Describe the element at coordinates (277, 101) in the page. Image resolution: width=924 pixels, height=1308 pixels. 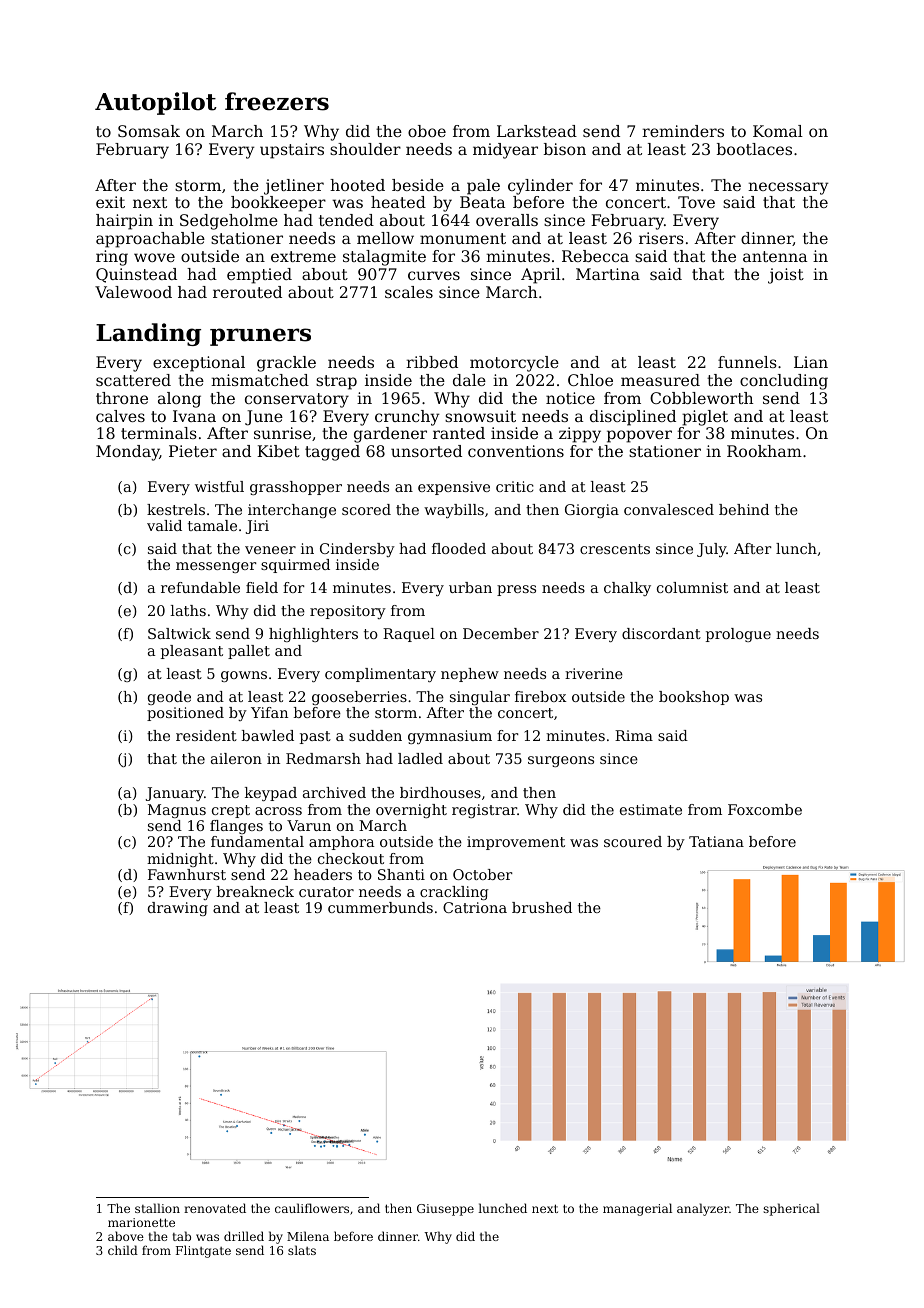
I see `freezers` at that location.
